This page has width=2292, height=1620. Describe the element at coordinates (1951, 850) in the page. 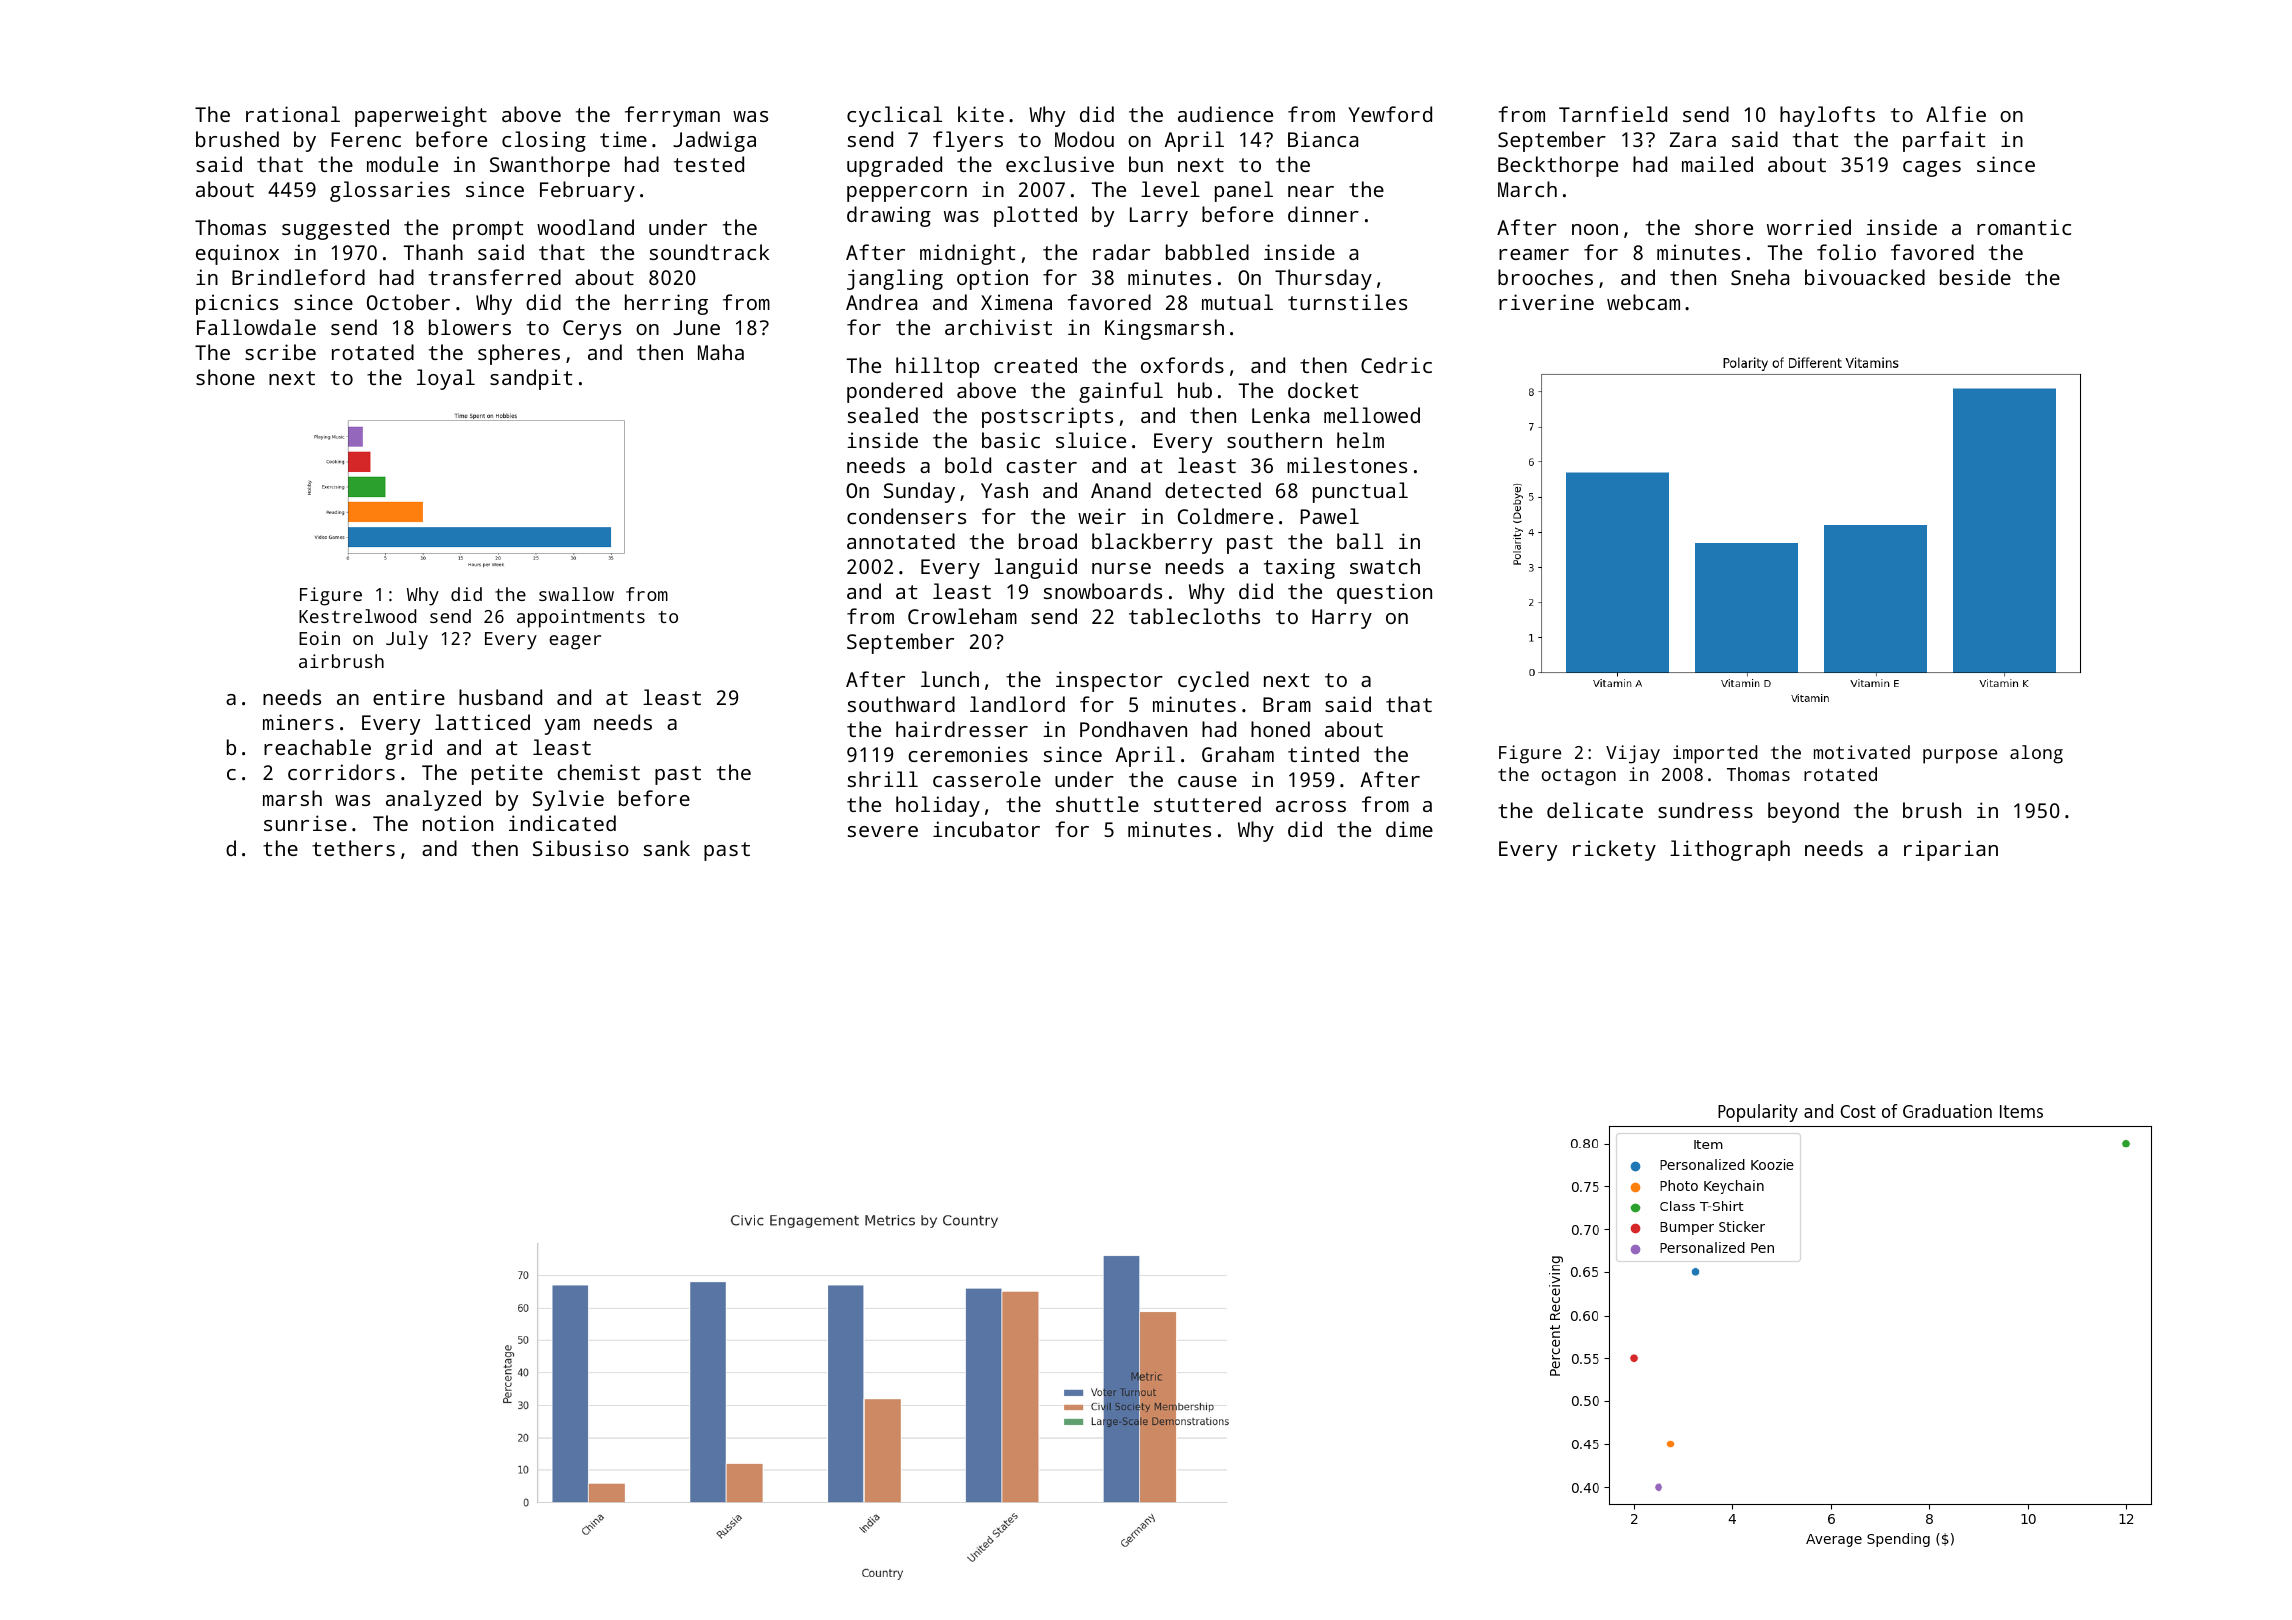

I see `riparian` at that location.
